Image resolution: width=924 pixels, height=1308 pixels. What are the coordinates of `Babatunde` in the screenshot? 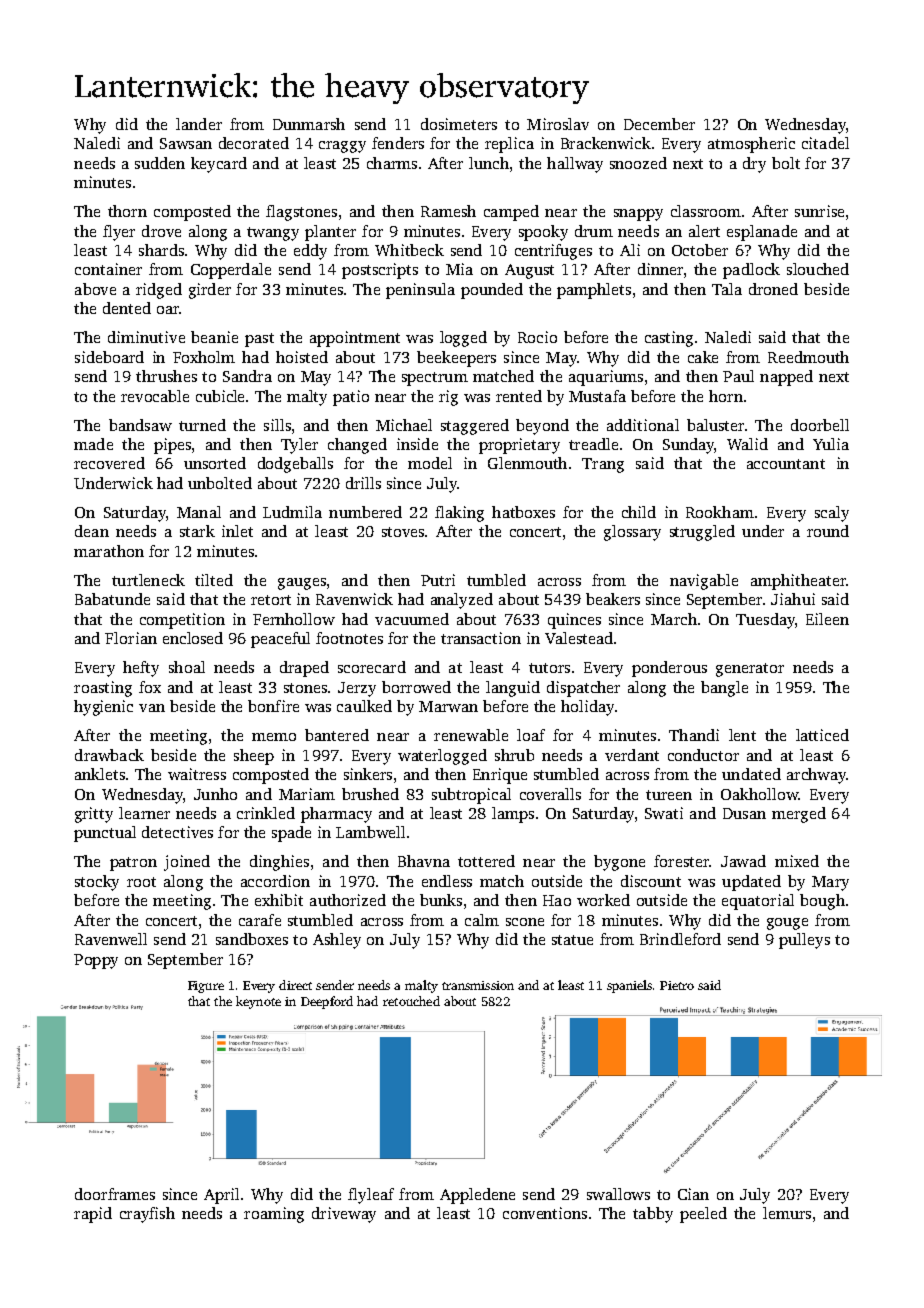 It's located at (112, 599).
